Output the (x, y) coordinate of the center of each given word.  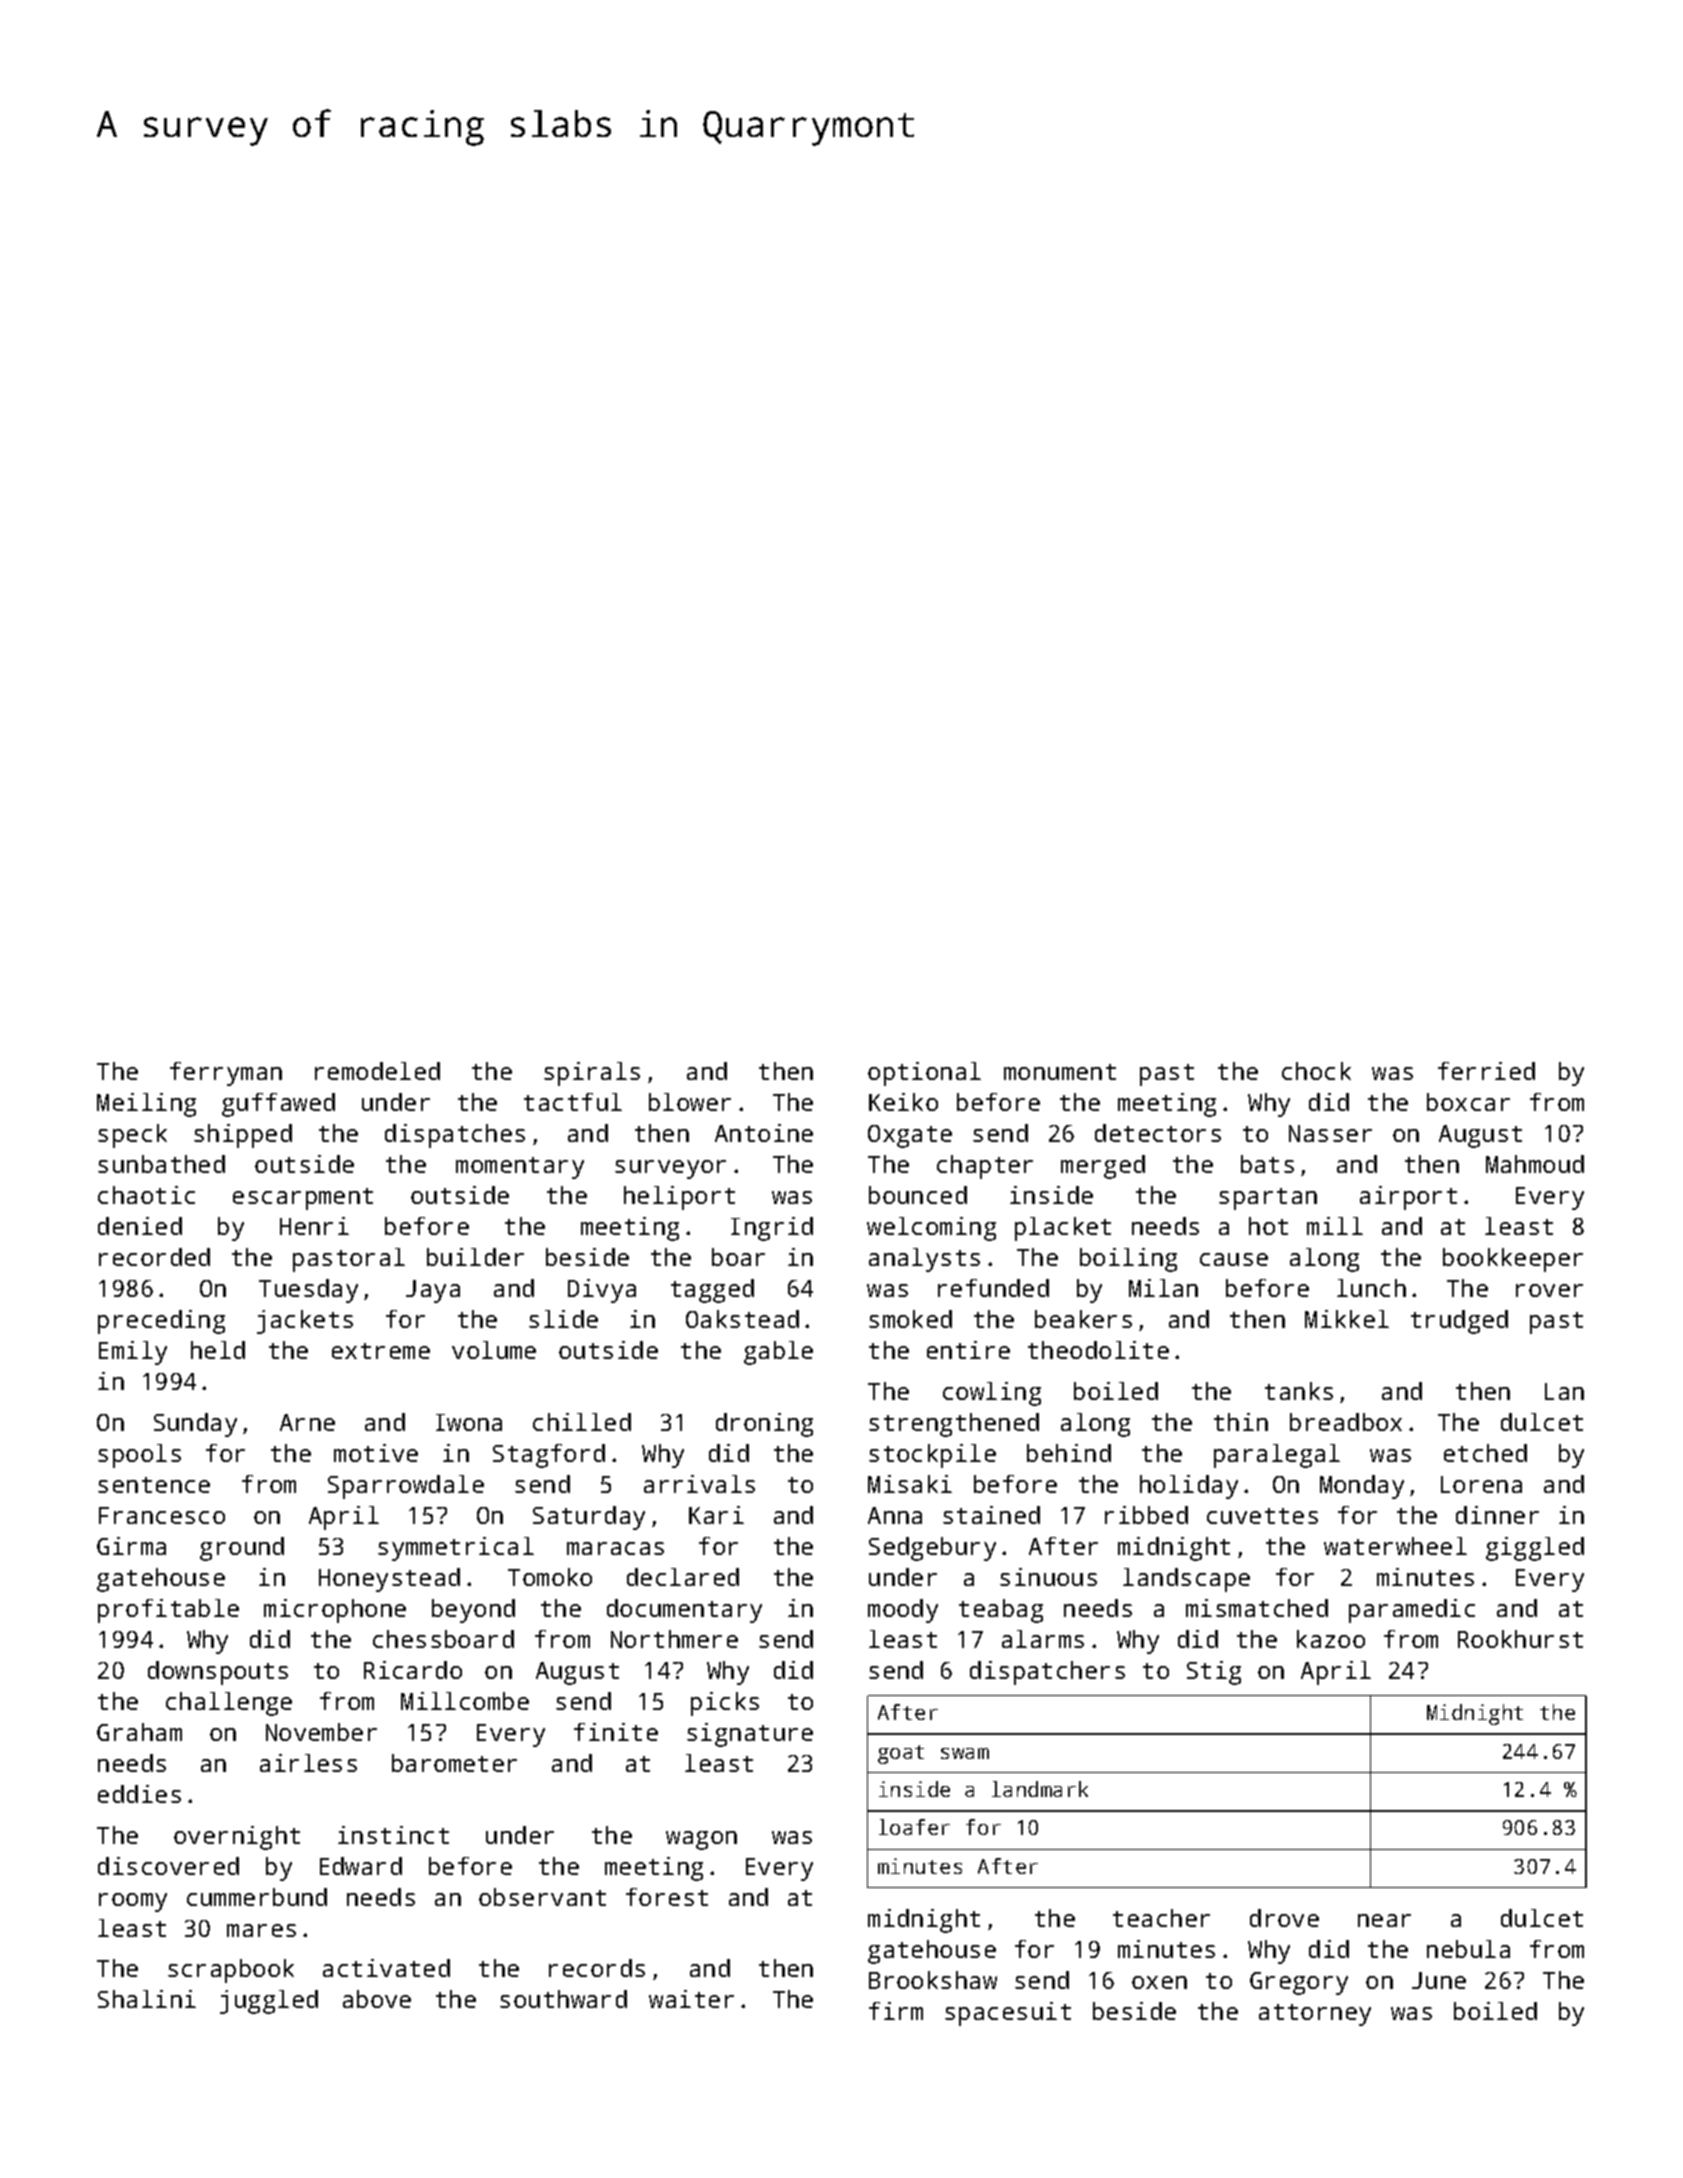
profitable (168, 1611)
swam (965, 1753)
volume (494, 1350)
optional (924, 1074)
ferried (1486, 1071)
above (377, 1999)
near (1384, 1920)
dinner (1497, 1515)
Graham (139, 1732)
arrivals (699, 1484)
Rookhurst (1520, 1639)
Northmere (674, 1639)
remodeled (377, 1071)
